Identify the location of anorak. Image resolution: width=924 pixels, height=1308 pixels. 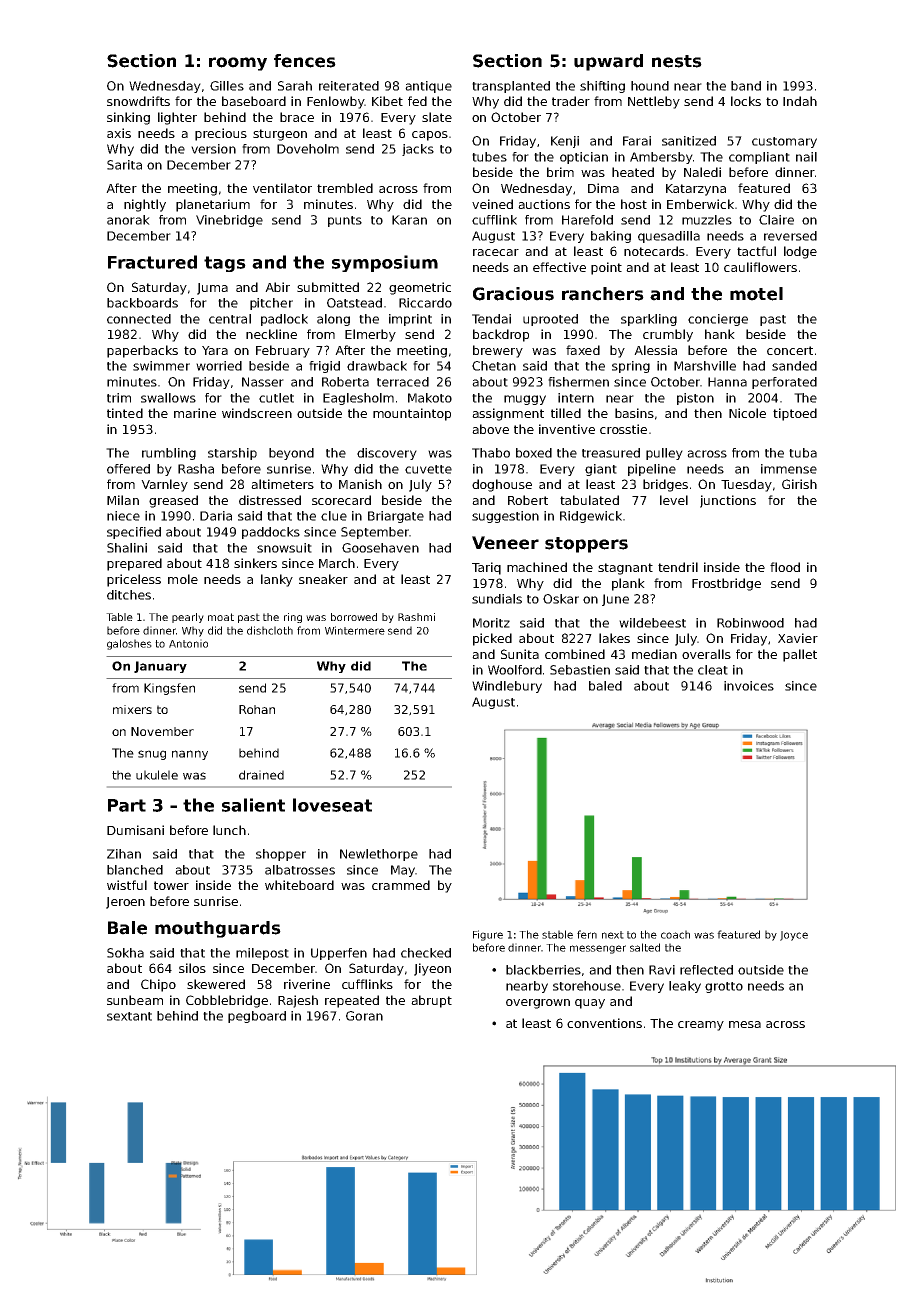
(128, 220).
